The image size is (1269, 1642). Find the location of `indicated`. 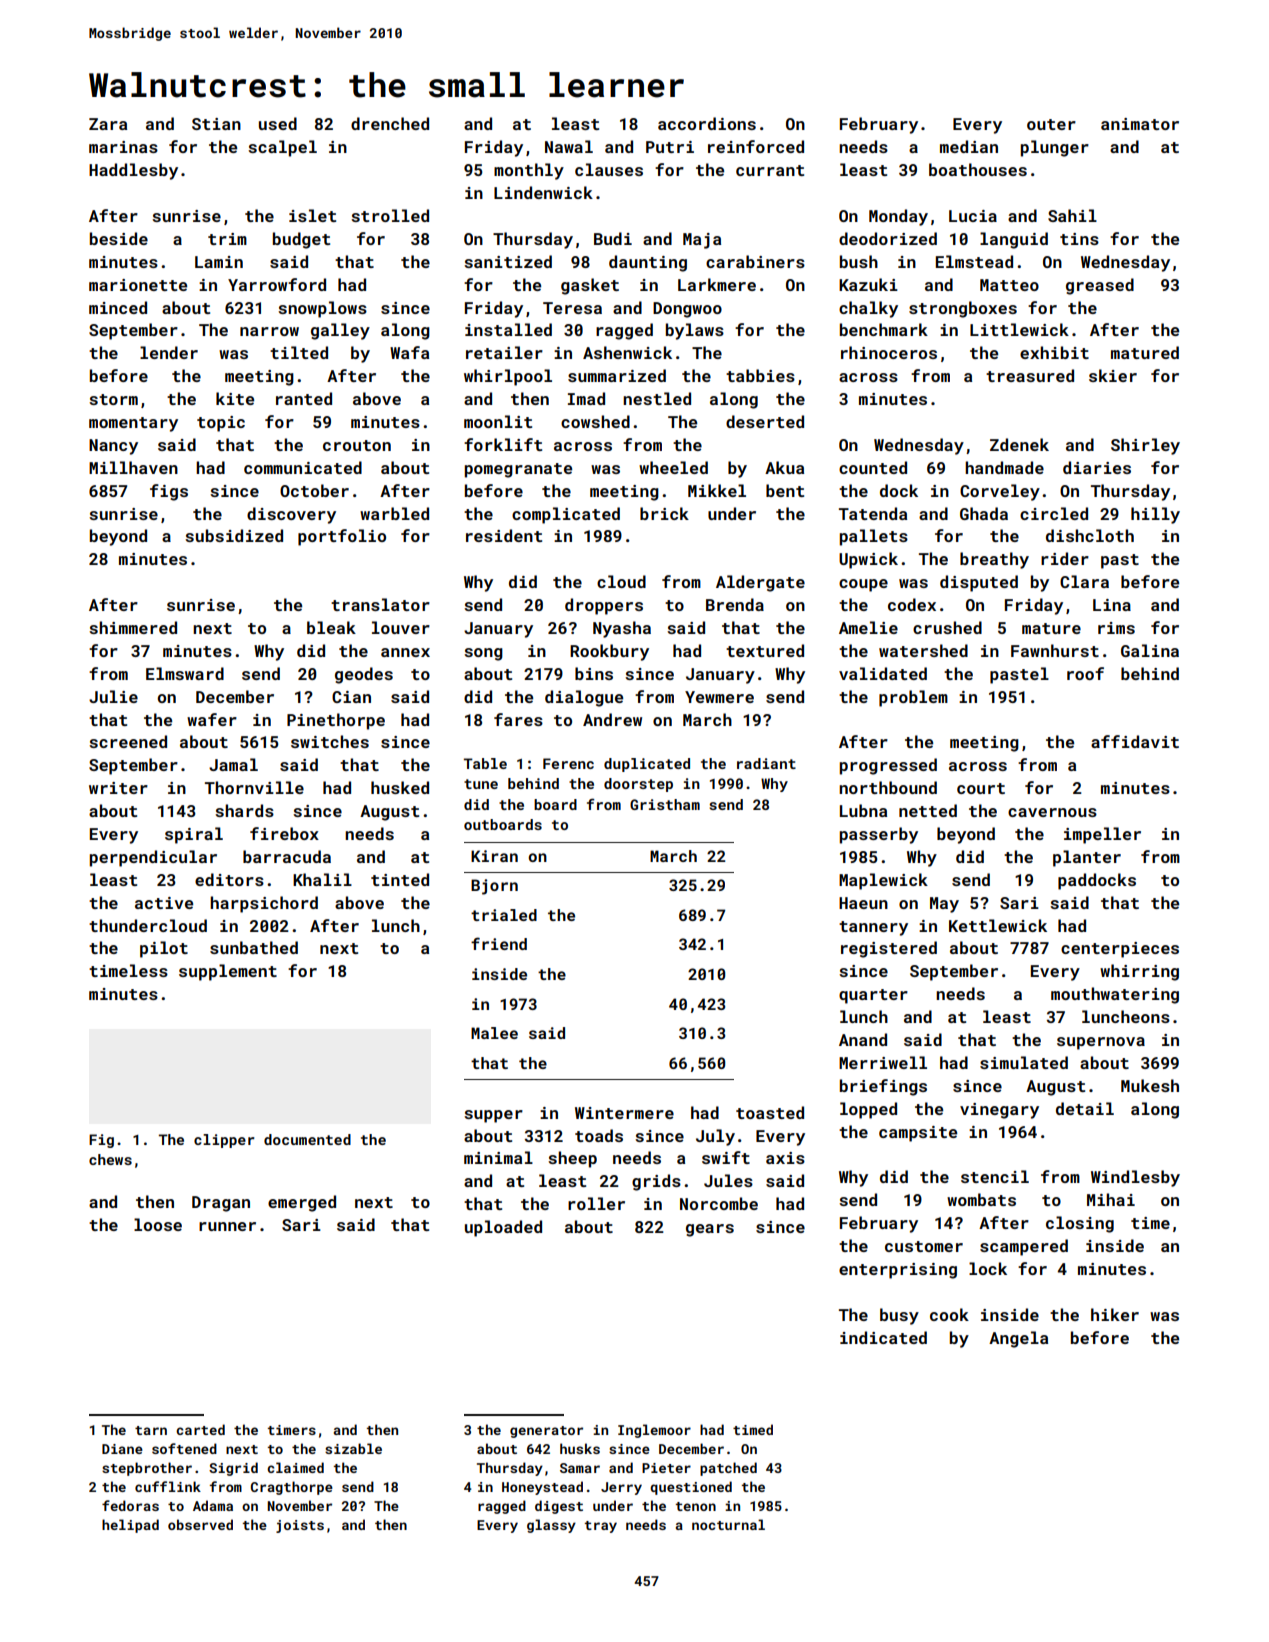

indicated is located at coordinates (883, 1337).
